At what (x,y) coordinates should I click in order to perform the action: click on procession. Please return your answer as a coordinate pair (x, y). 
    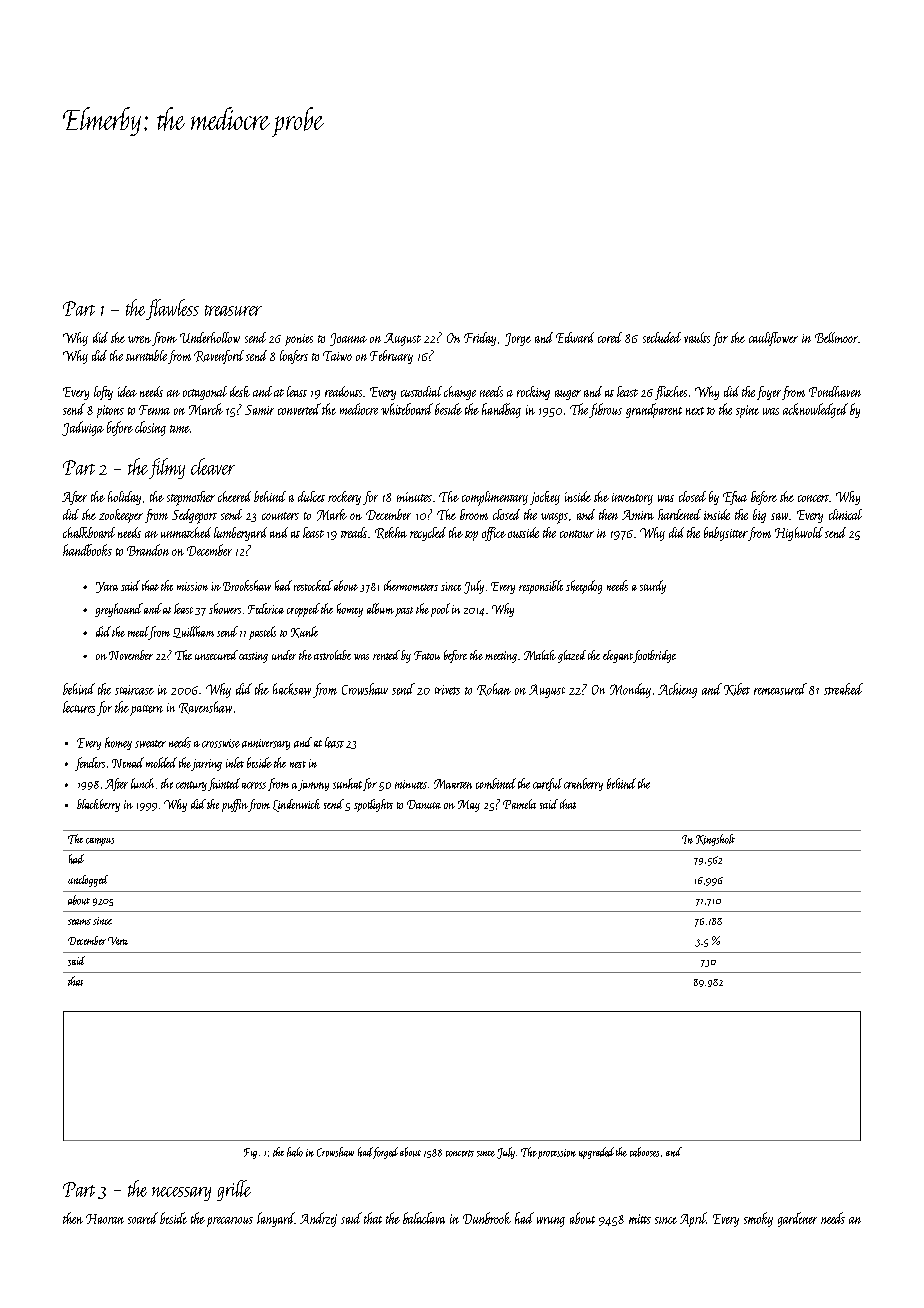
    Looking at the image, I should click on (557, 1154).
